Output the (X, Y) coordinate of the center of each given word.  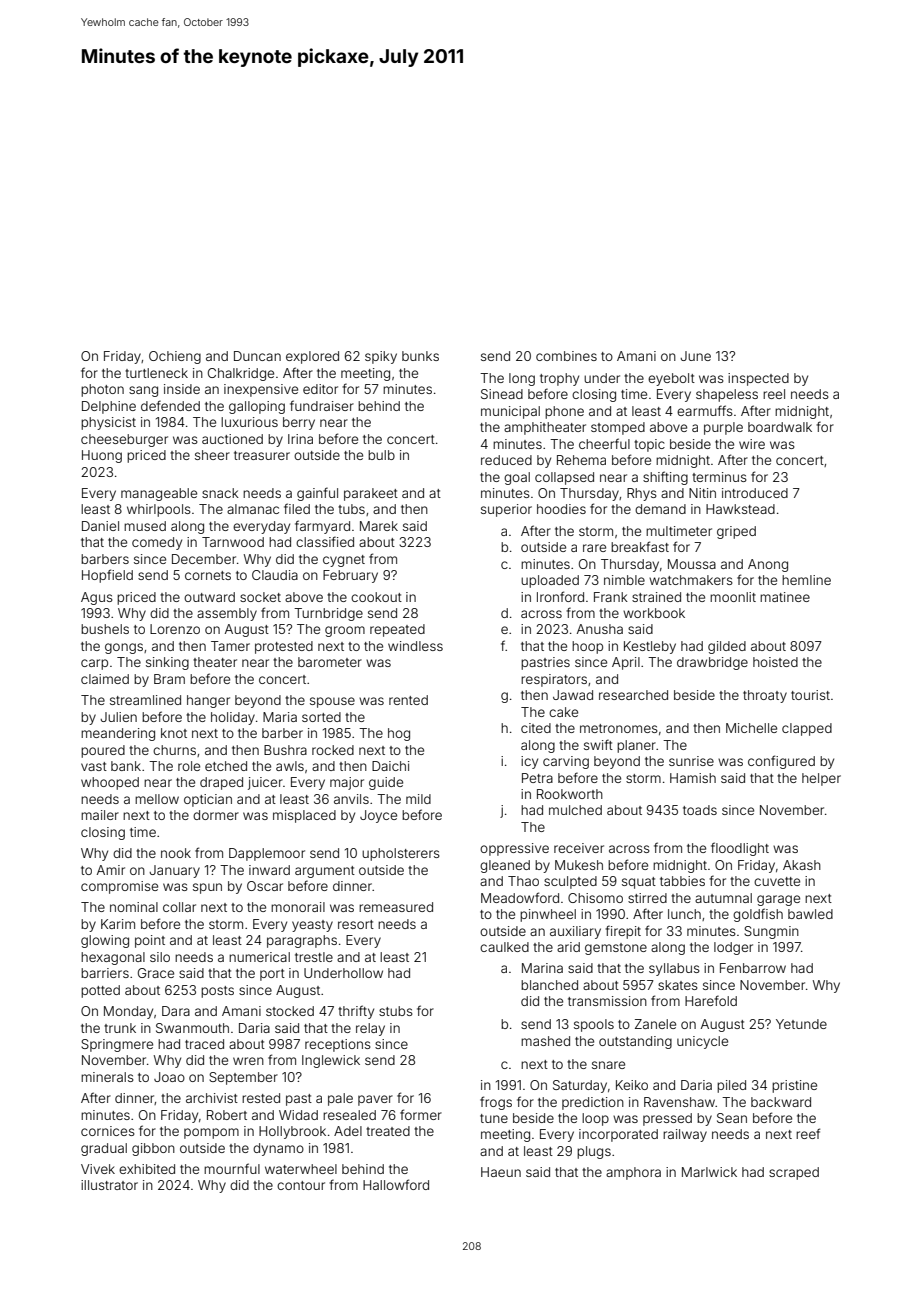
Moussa (692, 564)
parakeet (371, 494)
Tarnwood (233, 542)
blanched (549, 985)
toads (700, 810)
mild (418, 799)
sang (143, 391)
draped (221, 783)
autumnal (723, 898)
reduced (506, 460)
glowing (105, 941)
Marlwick (709, 1172)
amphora (633, 1173)
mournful (232, 1168)
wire (752, 444)
